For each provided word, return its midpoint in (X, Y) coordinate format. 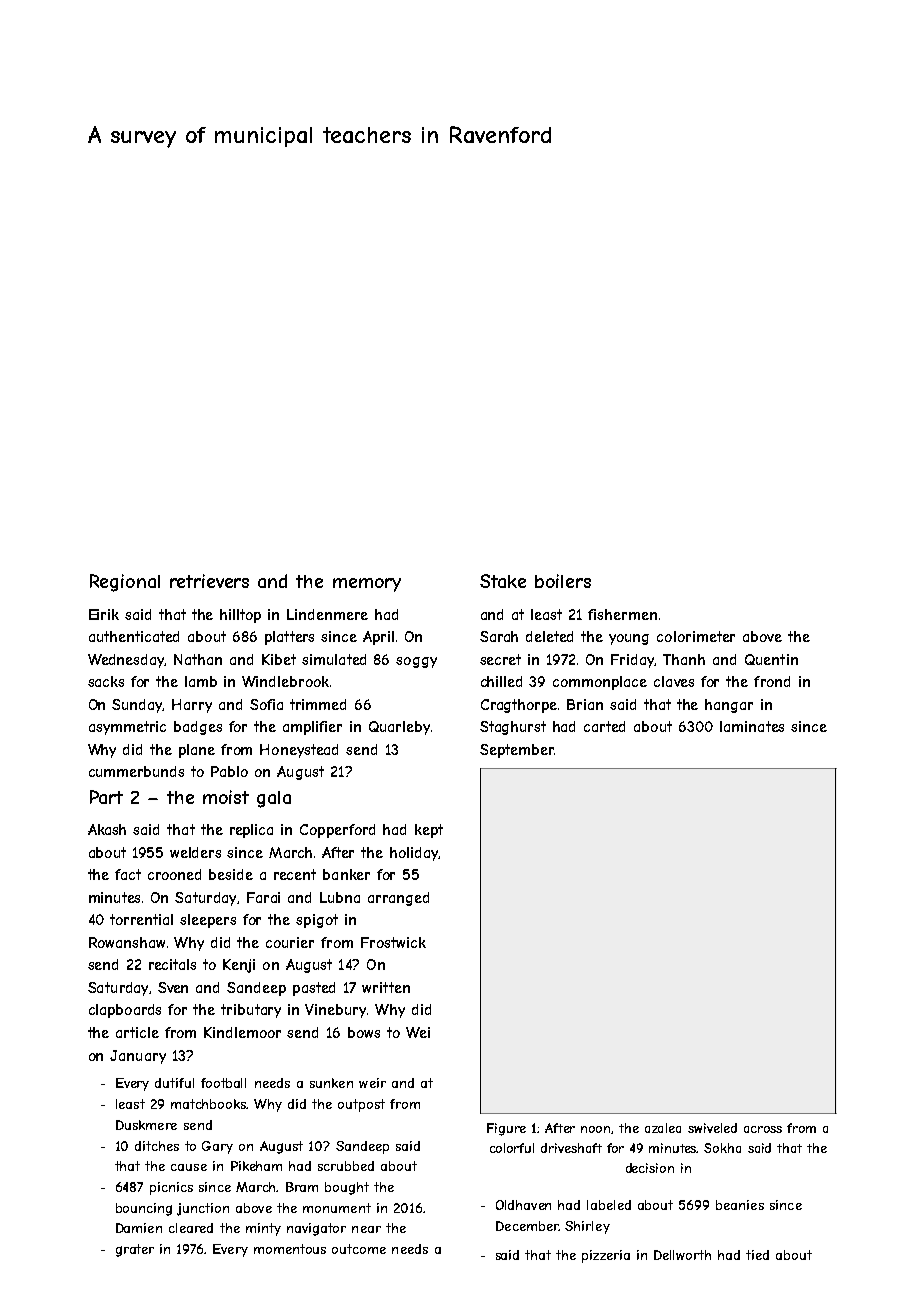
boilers (563, 581)
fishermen (622, 614)
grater (135, 1250)
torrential (141, 919)
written (386, 987)
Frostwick (393, 942)
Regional (125, 583)
